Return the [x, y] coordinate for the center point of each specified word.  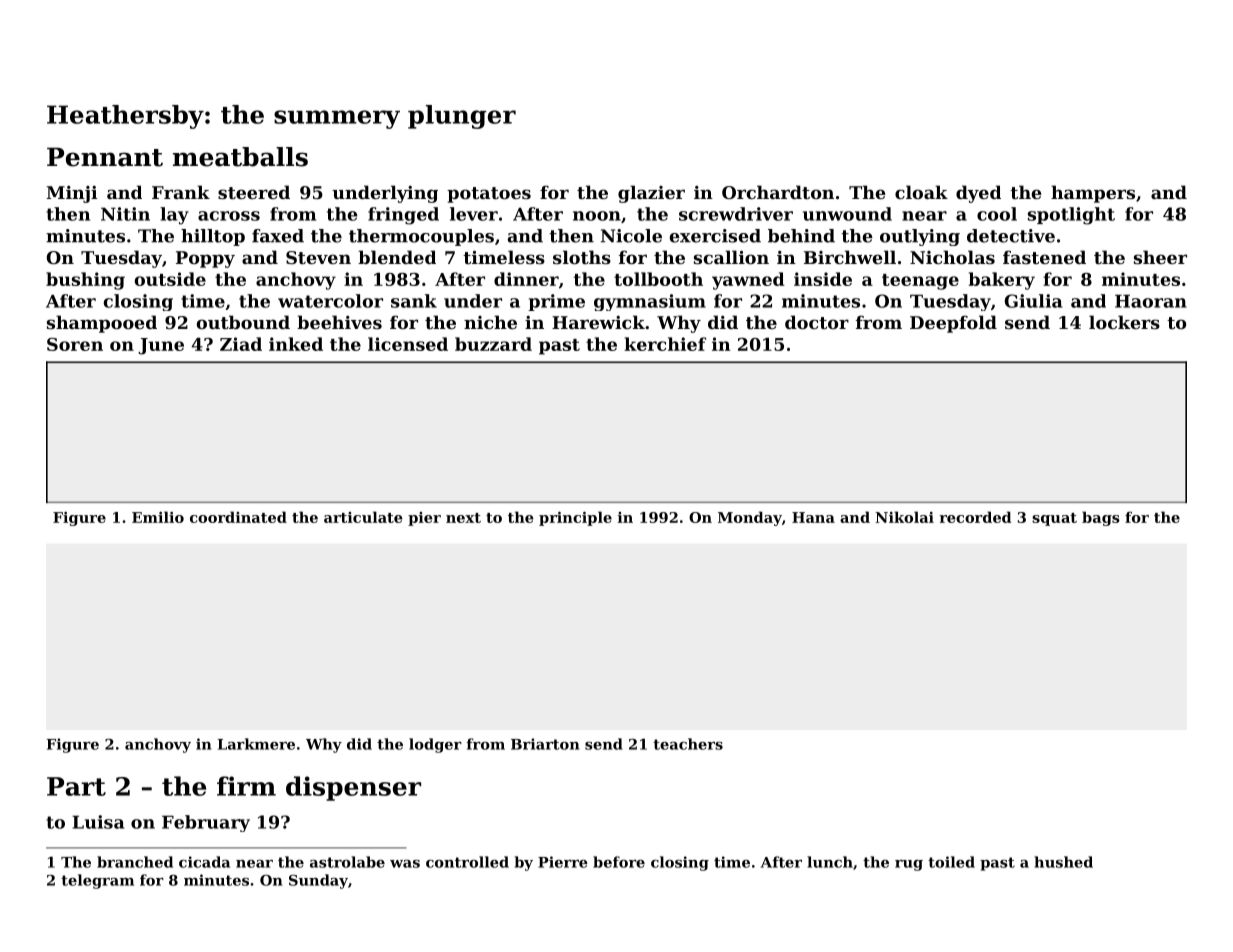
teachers [688, 744]
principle [575, 518]
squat [1054, 519]
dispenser [353, 788]
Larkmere [256, 744]
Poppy [205, 259]
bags [1101, 518]
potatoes [489, 195]
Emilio [158, 517]
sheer [1160, 257]
